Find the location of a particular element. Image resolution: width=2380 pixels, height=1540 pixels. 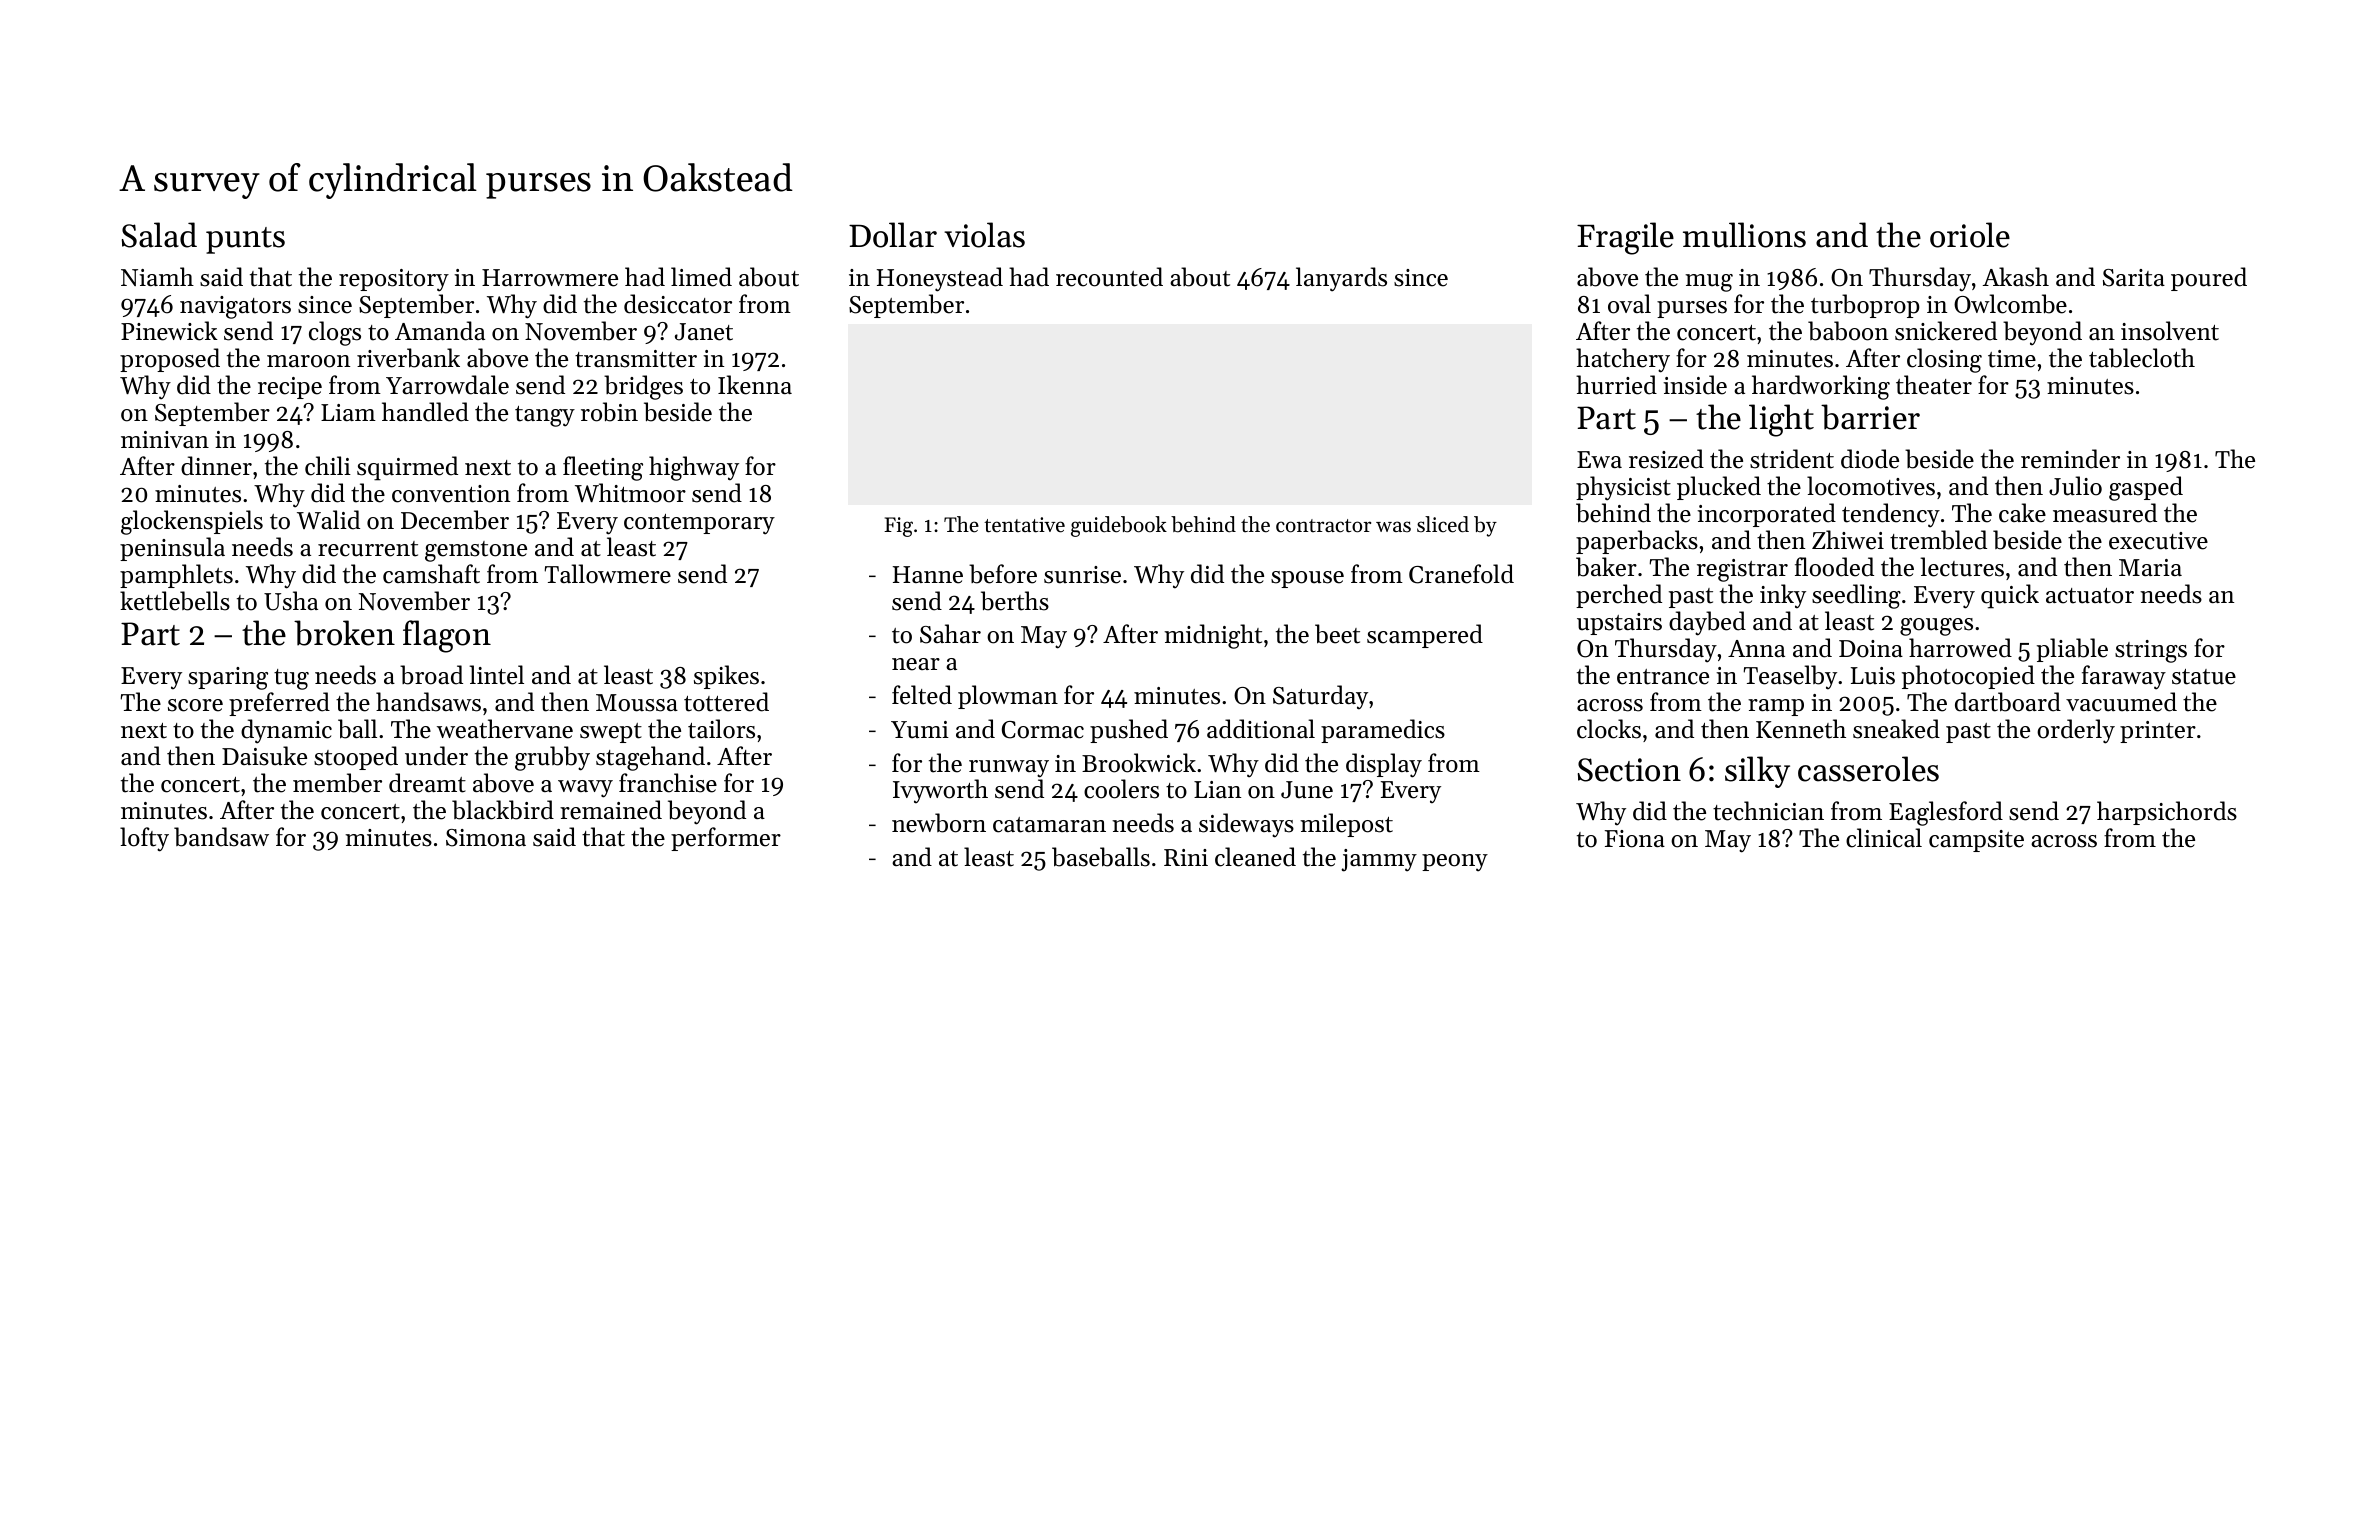

lofty is located at coordinates (144, 839).
